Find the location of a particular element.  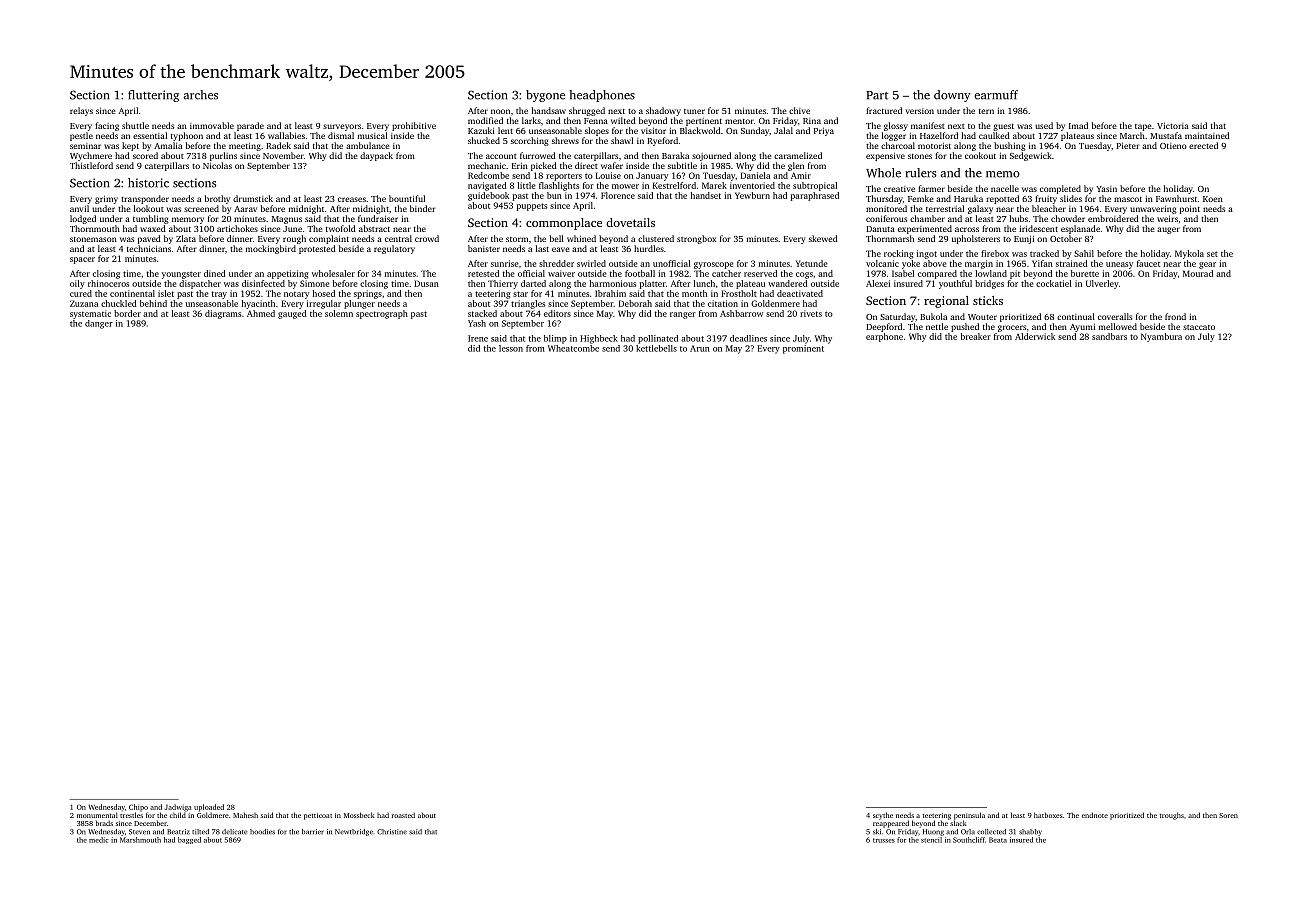

kept is located at coordinates (130, 146).
